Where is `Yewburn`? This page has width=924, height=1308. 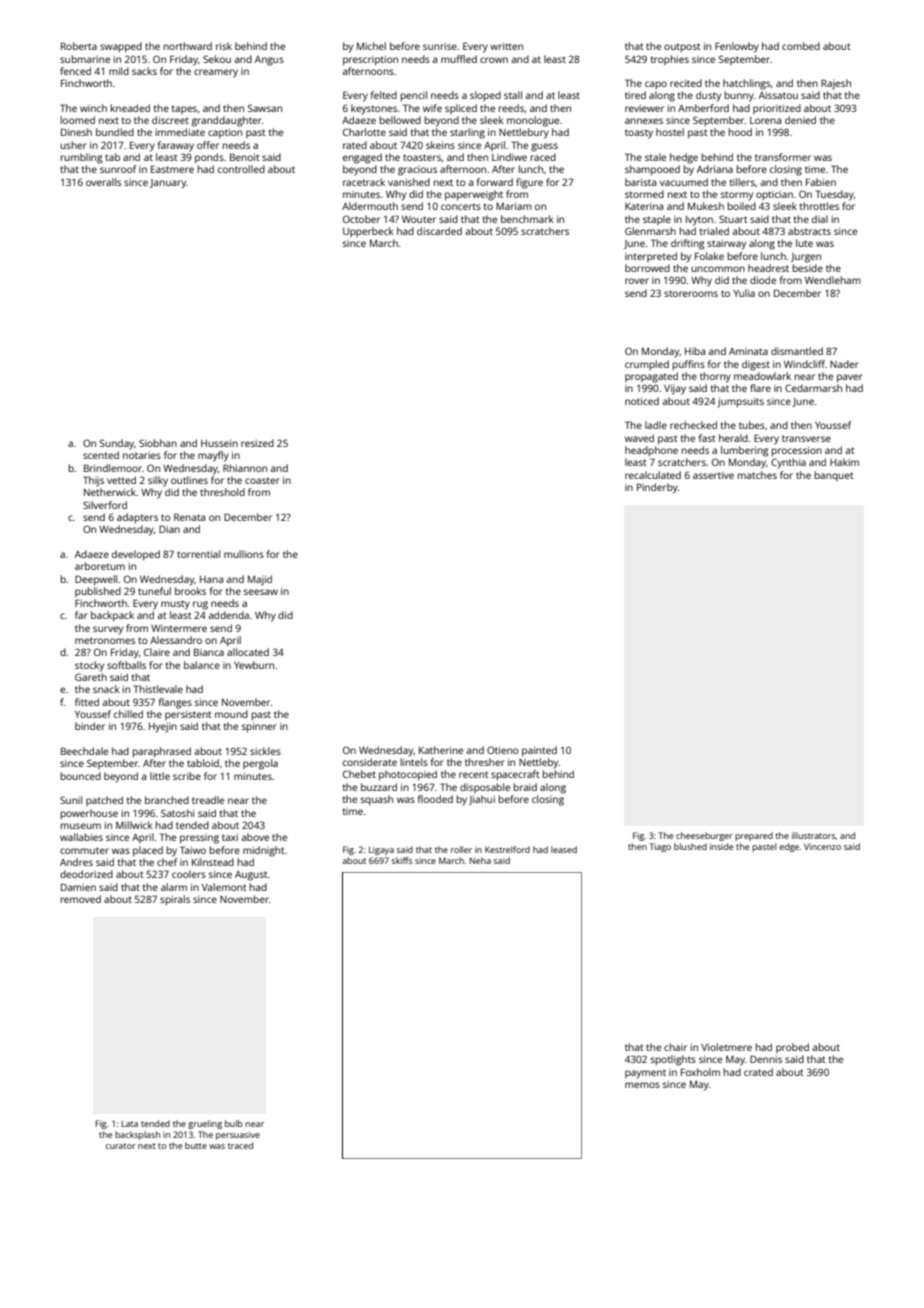 Yewburn is located at coordinates (254, 665).
